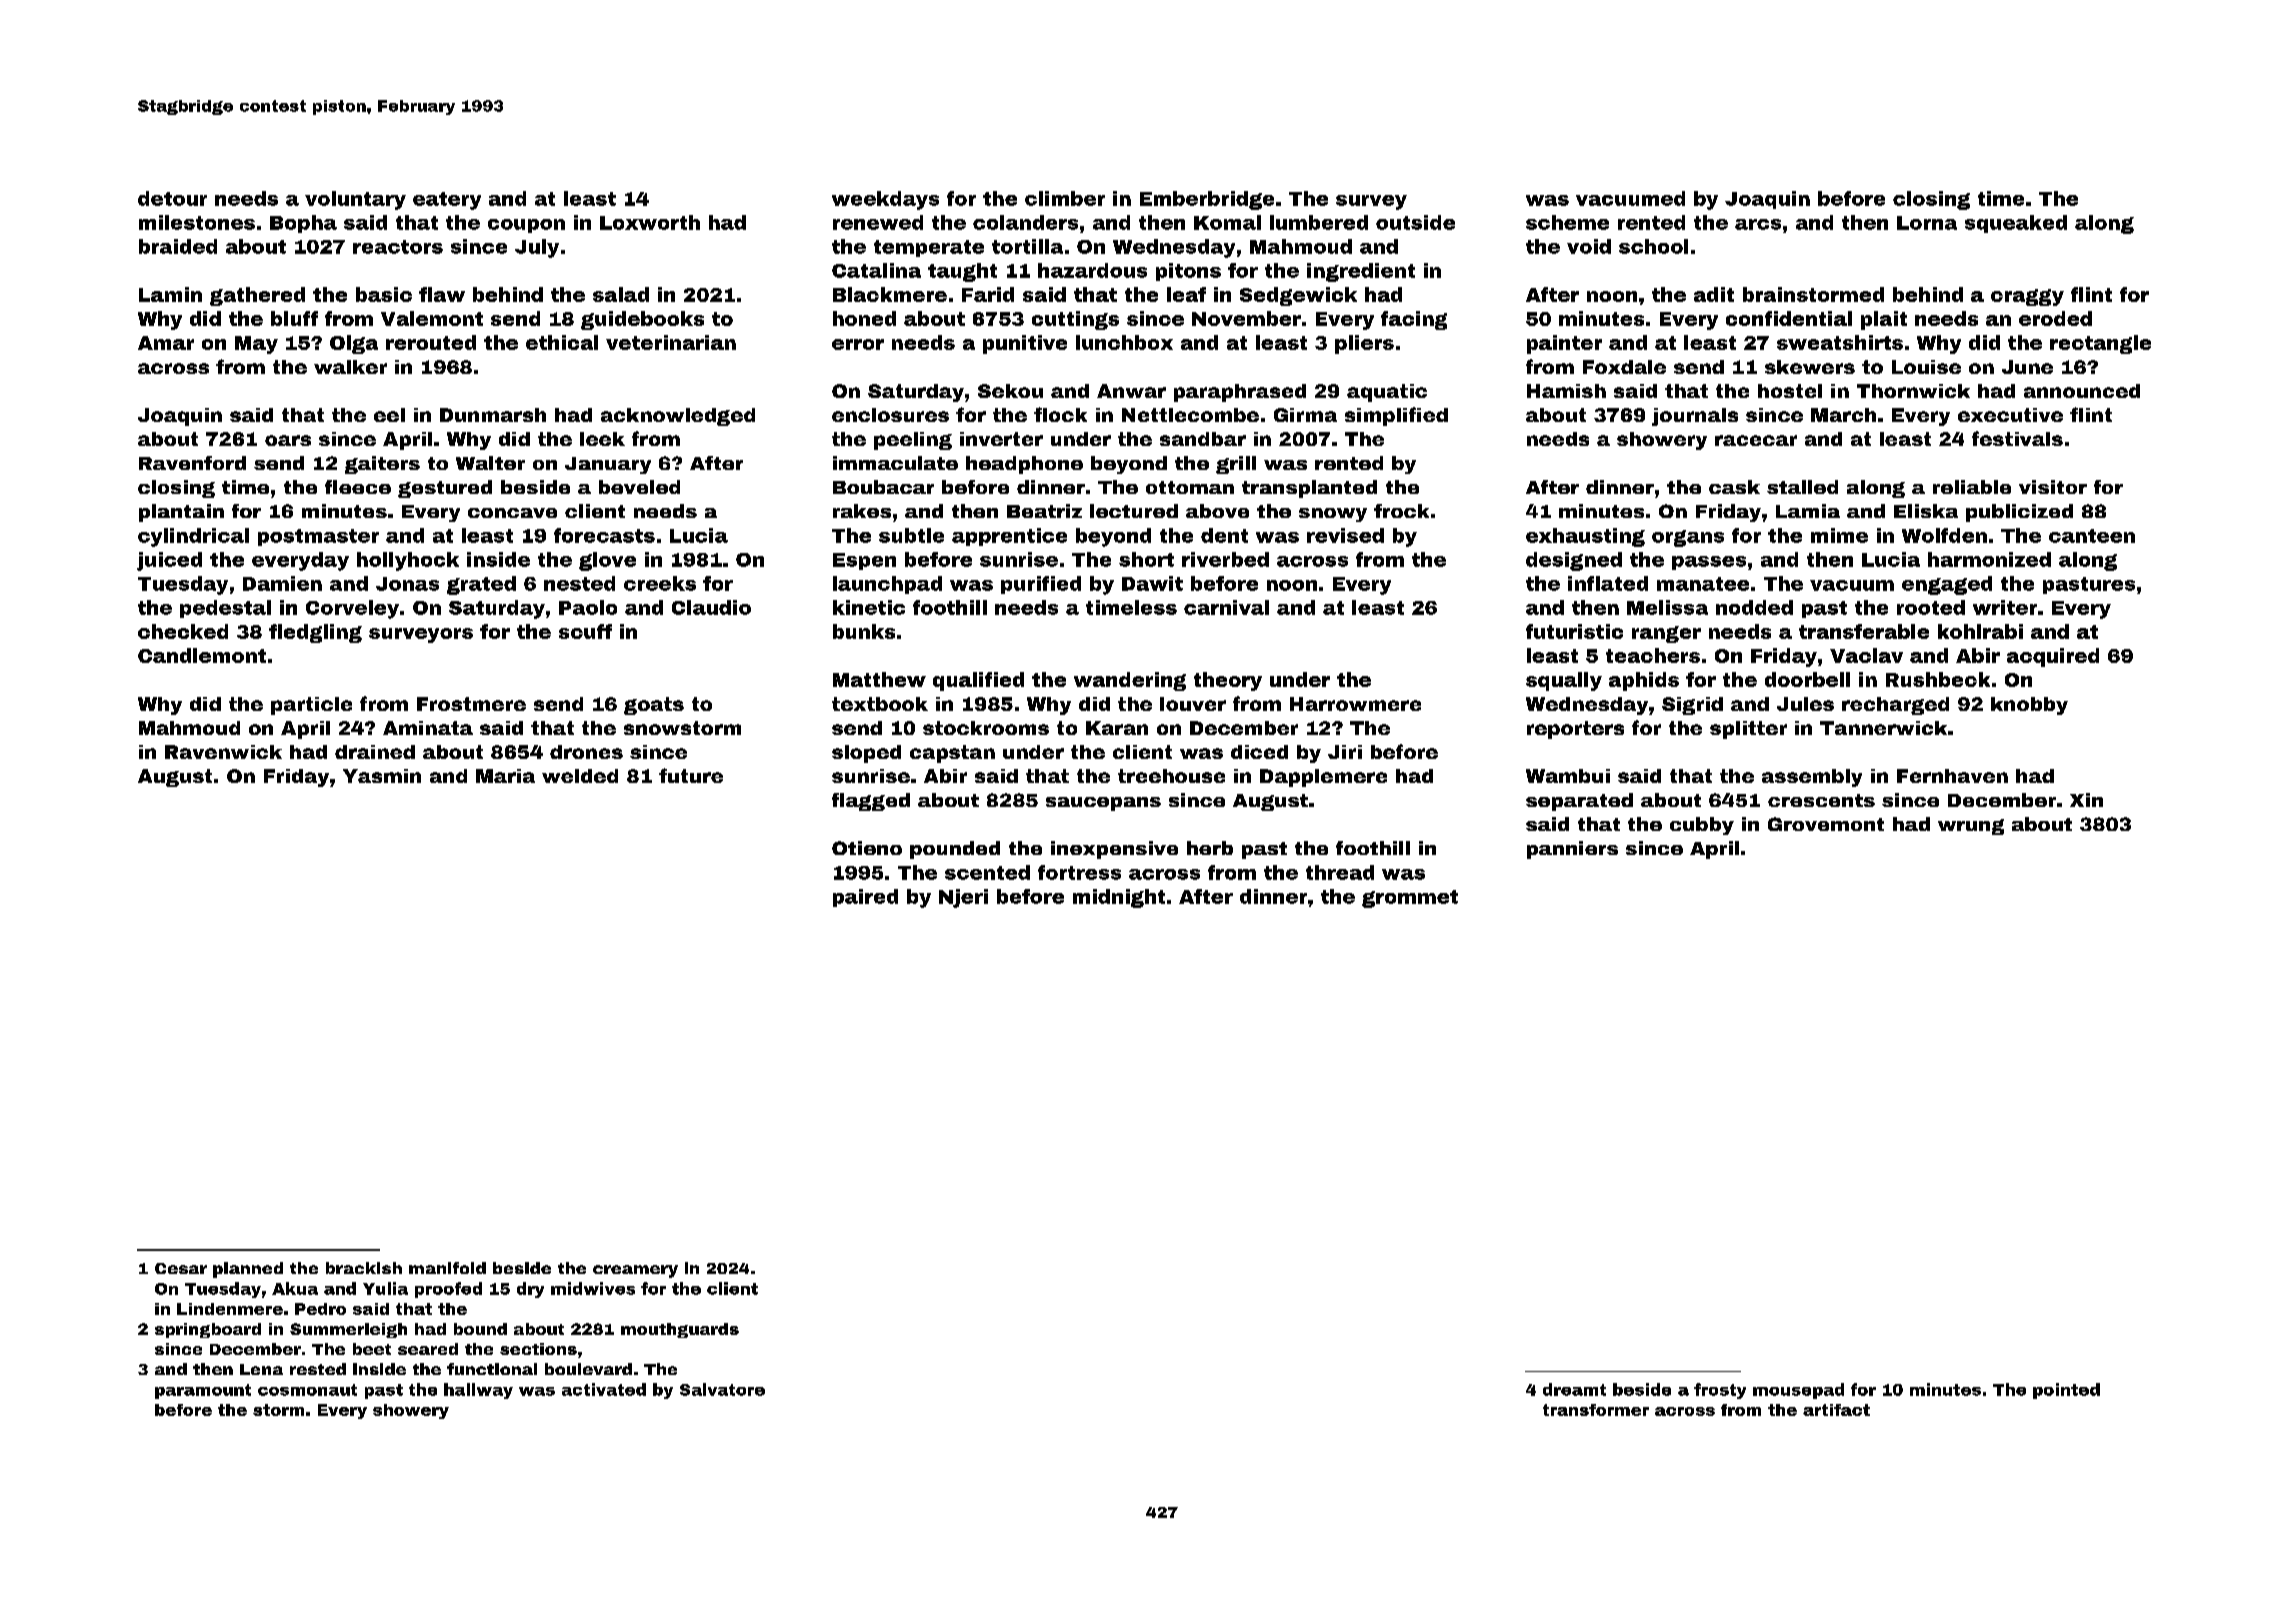 This page has width=2292, height=1620. Describe the element at coordinates (2016, 224) in the page. I see `squeaked` at that location.
